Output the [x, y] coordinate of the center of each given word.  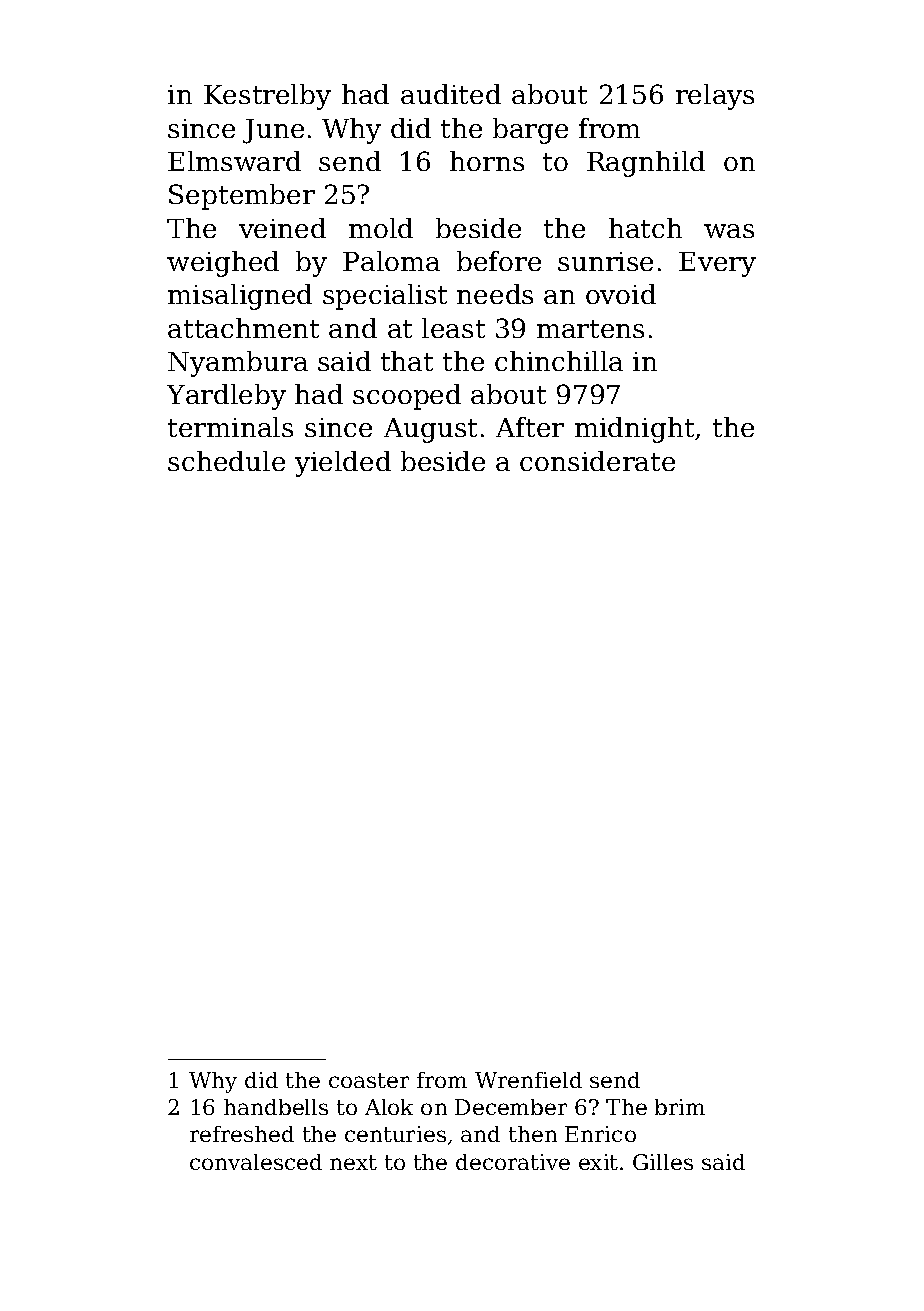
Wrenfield [528, 1080]
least [453, 328]
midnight [634, 430]
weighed [223, 264]
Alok [389, 1107]
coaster [369, 1080]
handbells [276, 1107]
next [353, 1162]
